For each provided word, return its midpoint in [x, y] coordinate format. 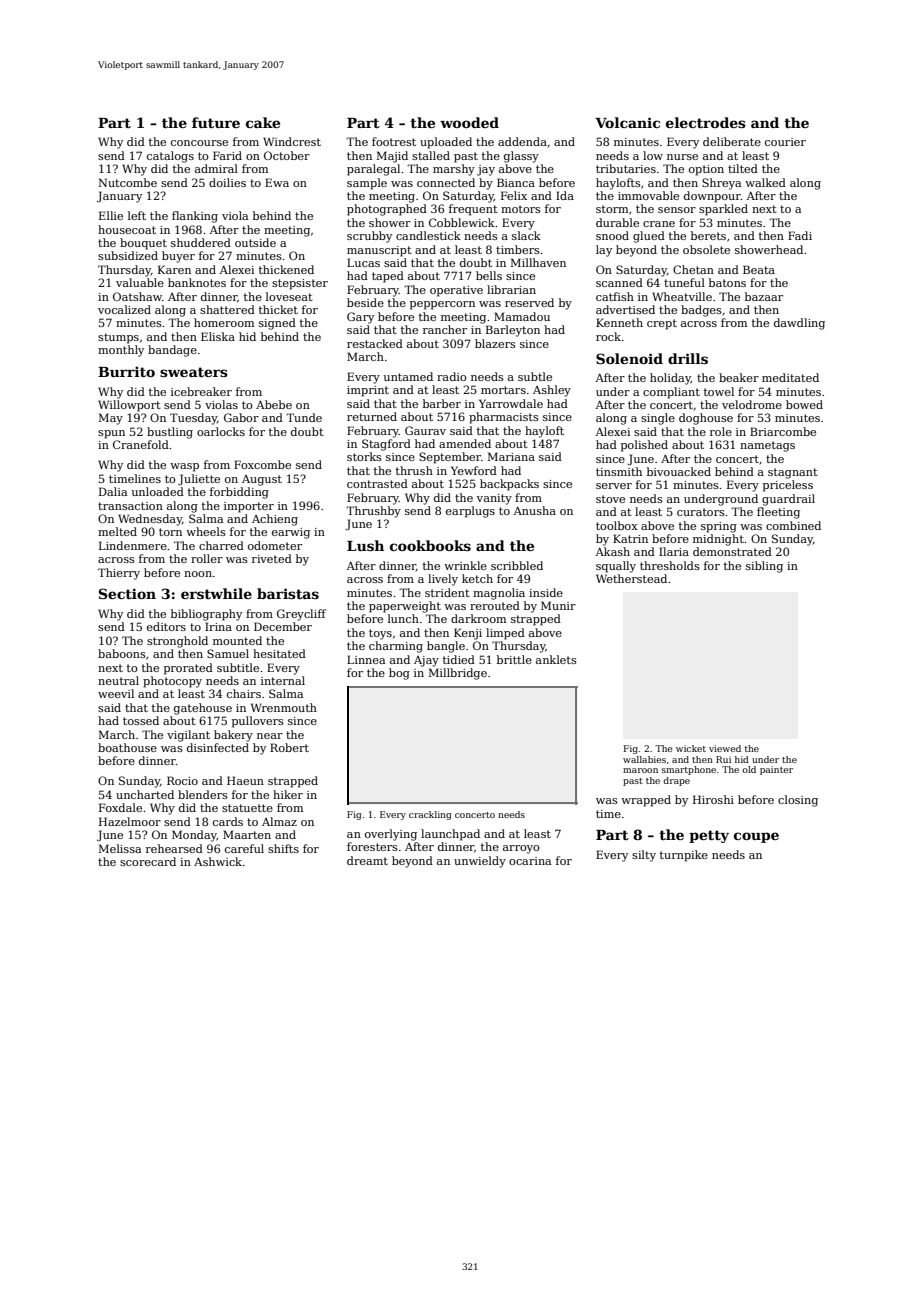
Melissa [120, 848]
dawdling [799, 324]
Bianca [516, 182]
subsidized [128, 255]
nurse [682, 157]
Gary [360, 318]
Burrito [126, 371]
